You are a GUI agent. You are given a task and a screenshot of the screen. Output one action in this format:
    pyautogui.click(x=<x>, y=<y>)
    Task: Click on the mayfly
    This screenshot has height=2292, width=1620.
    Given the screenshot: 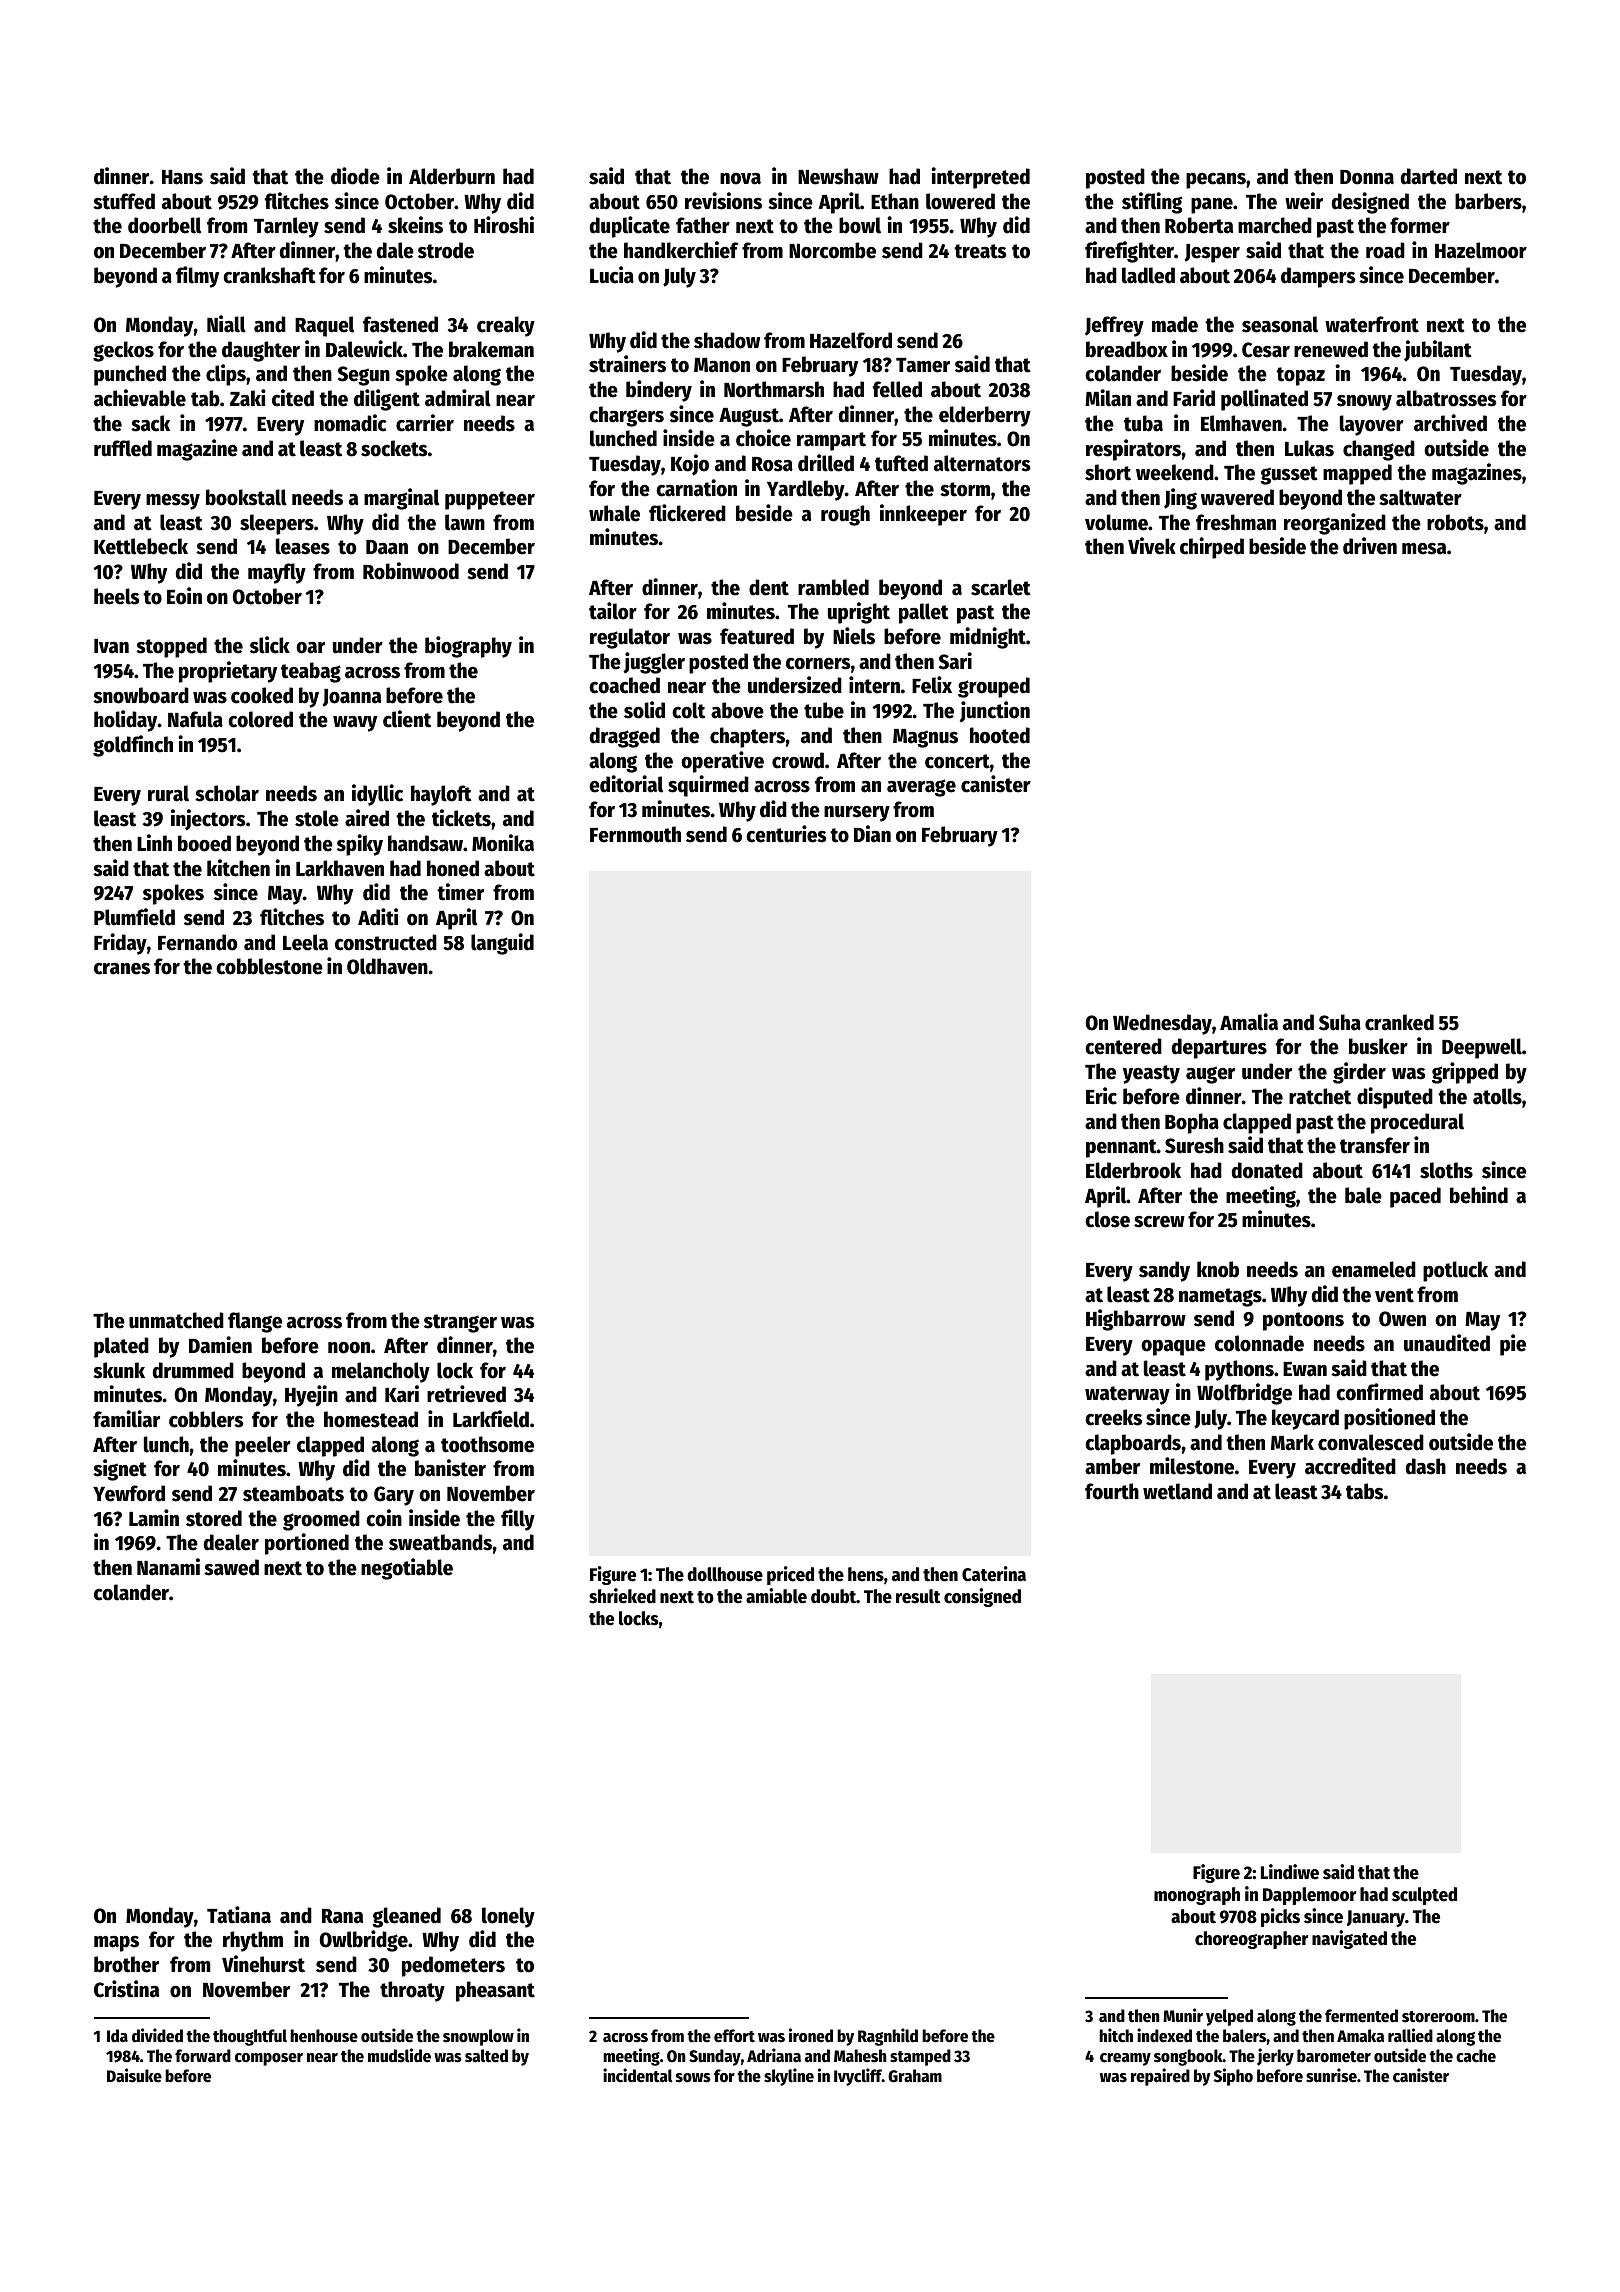 What is the action you would take?
    pyautogui.click(x=277, y=573)
